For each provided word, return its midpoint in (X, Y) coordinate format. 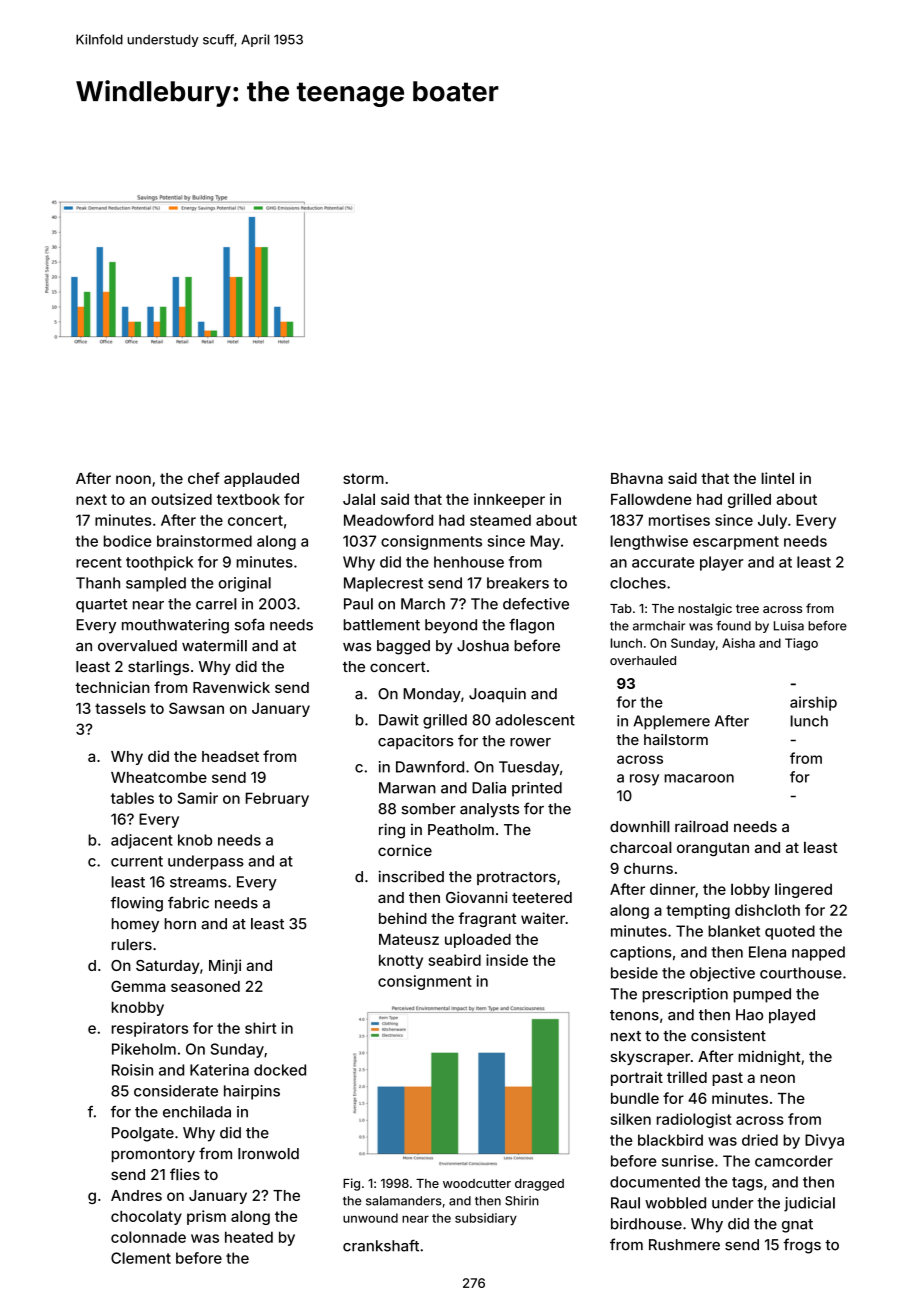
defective (536, 604)
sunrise (688, 1161)
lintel (777, 478)
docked (280, 1070)
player (721, 563)
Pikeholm (144, 1049)
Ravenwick (231, 687)
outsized (181, 499)
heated (249, 1237)
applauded (261, 479)
